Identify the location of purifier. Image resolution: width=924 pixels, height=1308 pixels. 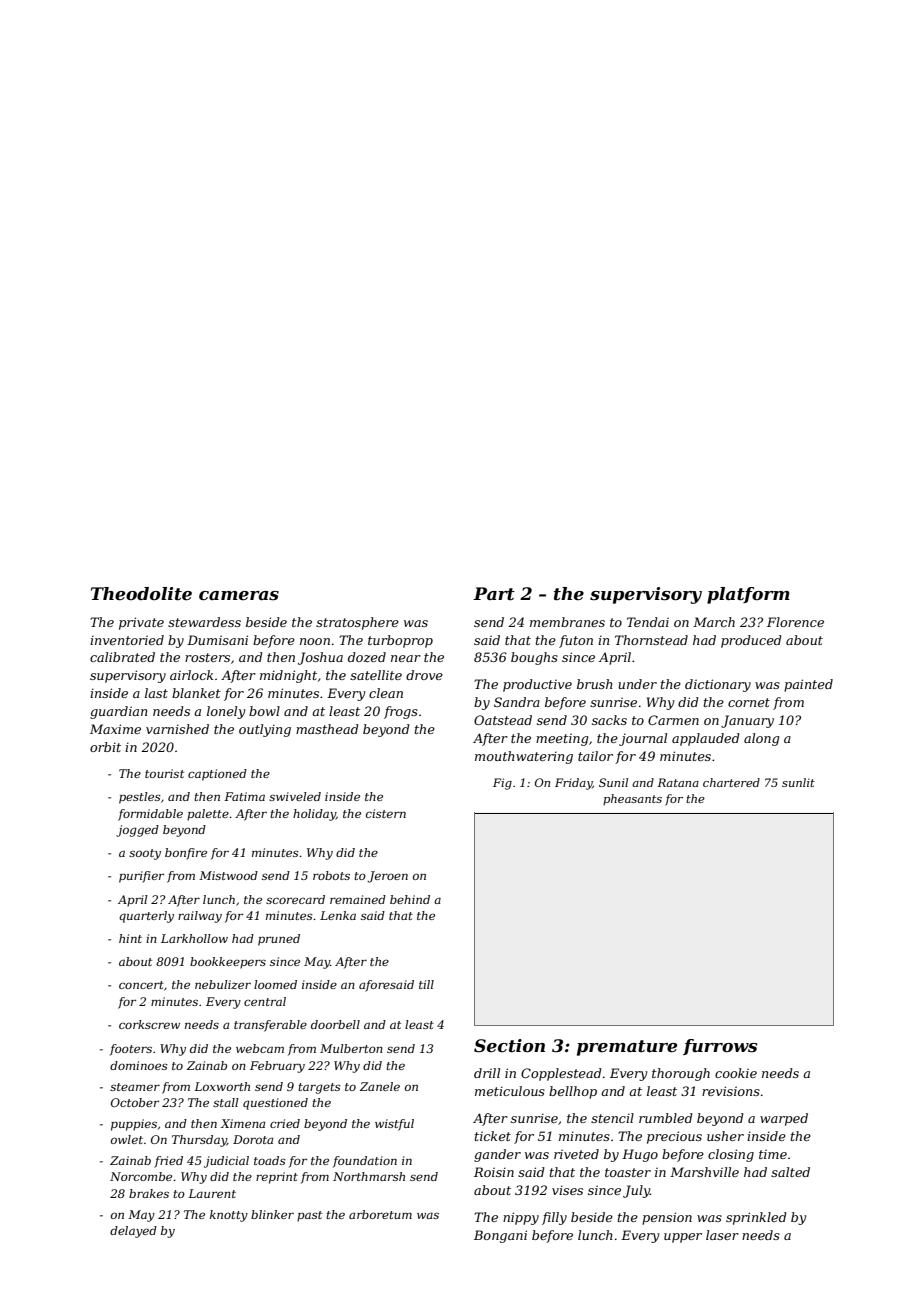
(141, 877).
